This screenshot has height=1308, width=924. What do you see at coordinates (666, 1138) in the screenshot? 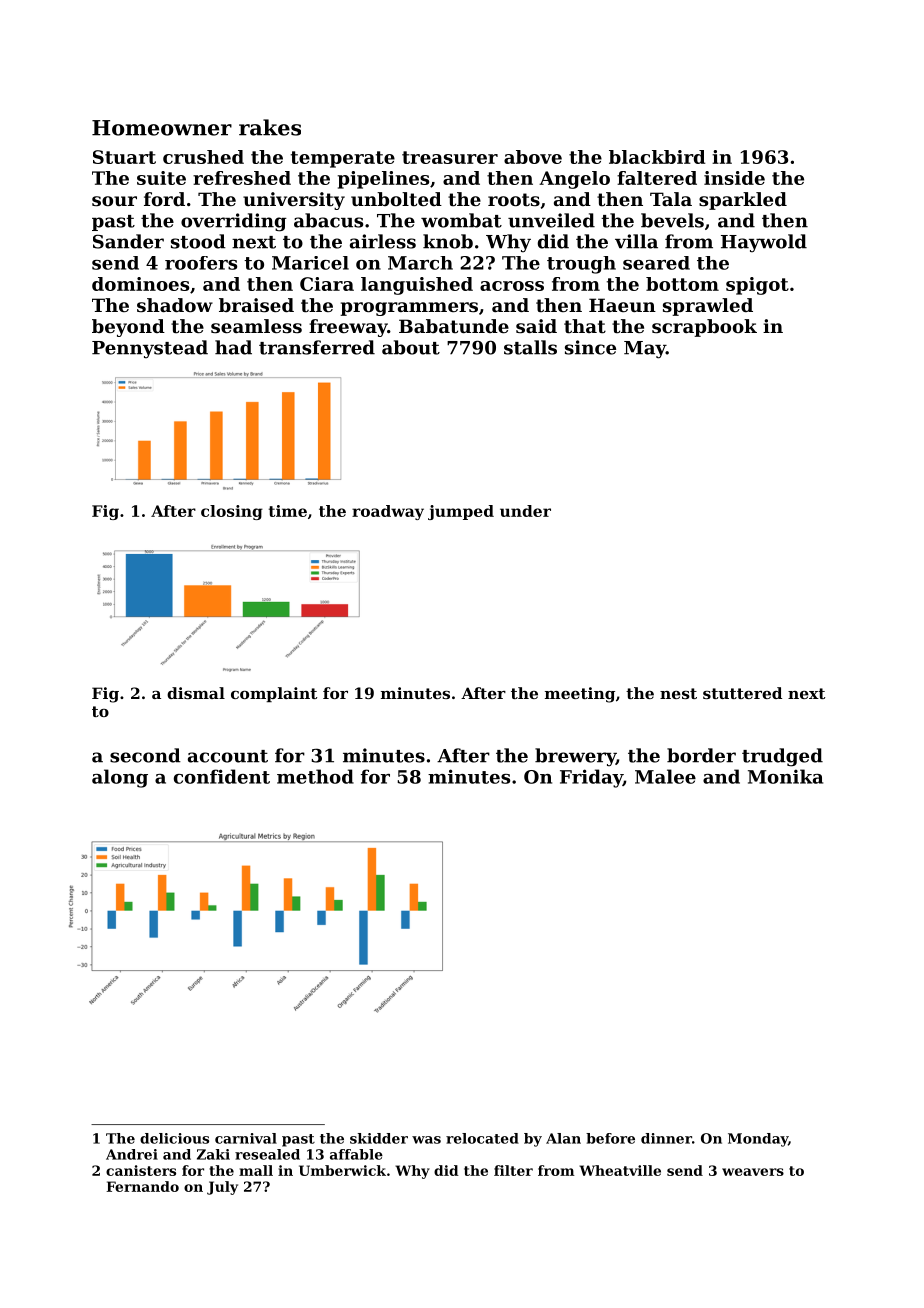
I see `dinner` at bounding box center [666, 1138].
